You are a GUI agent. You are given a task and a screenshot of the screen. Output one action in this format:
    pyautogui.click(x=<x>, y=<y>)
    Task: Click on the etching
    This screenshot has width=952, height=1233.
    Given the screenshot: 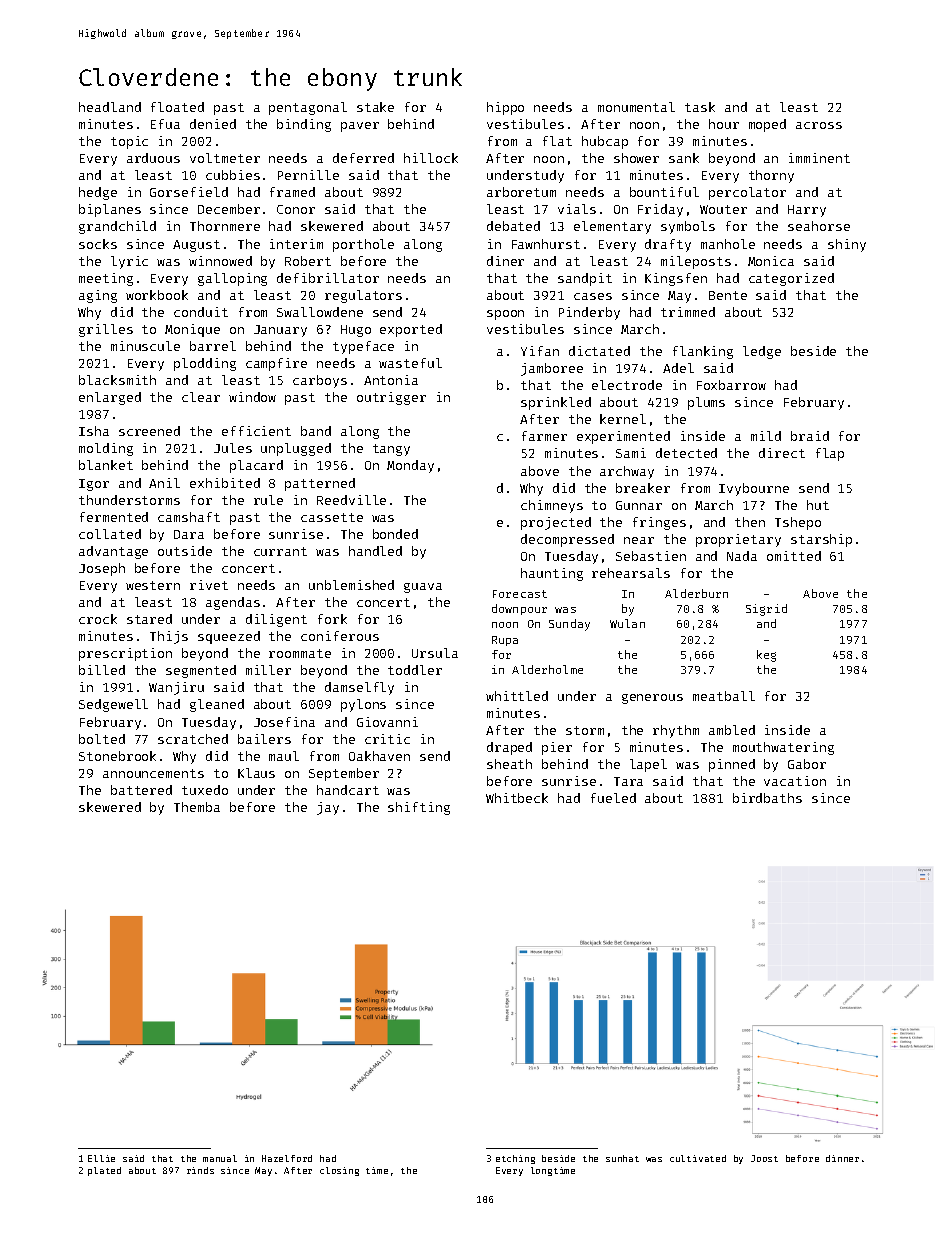 What is the action you would take?
    pyautogui.click(x=515, y=1159)
